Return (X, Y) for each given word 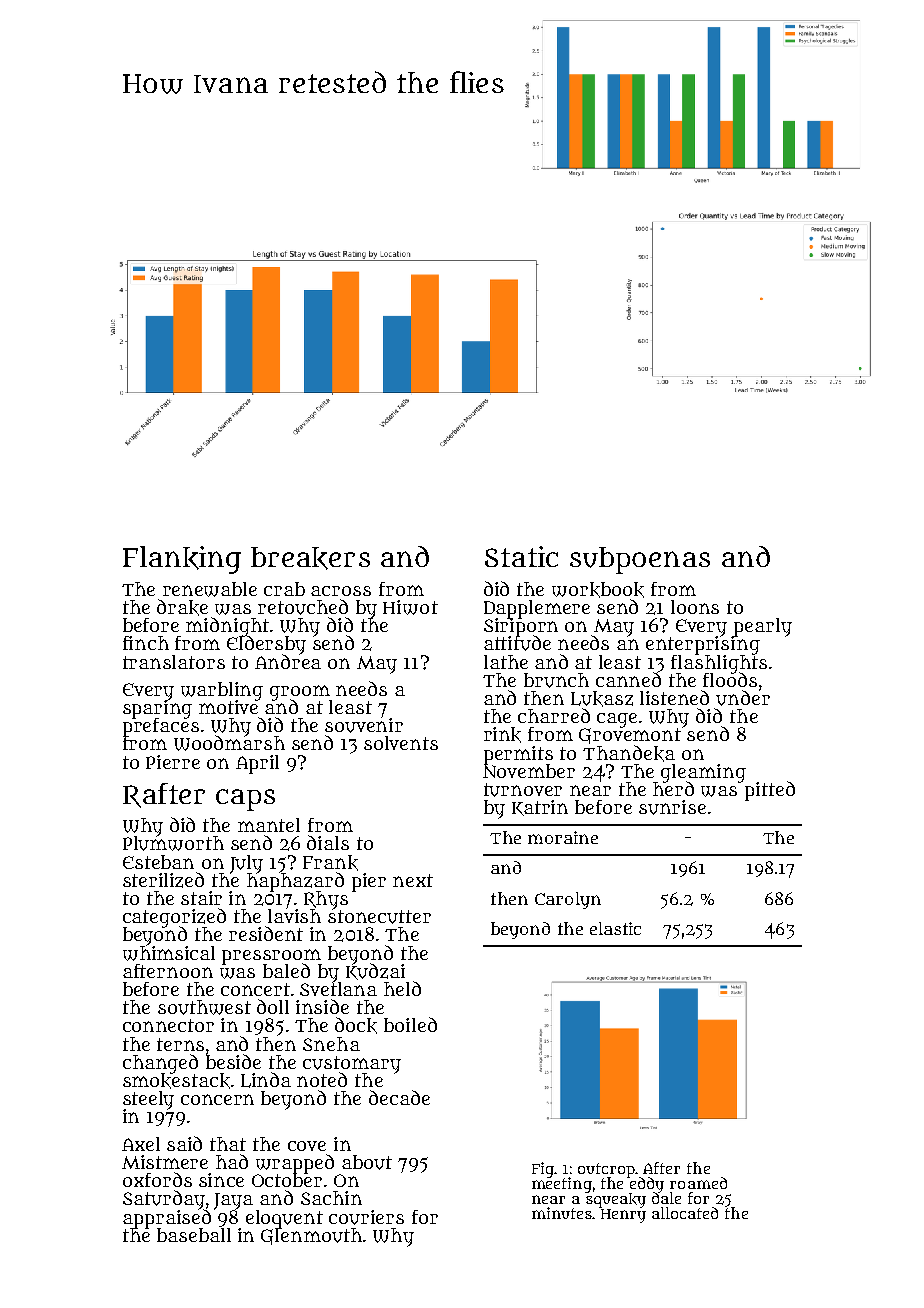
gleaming (703, 773)
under (743, 698)
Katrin (540, 808)
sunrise (672, 807)
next (413, 880)
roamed (698, 1183)
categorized (174, 917)
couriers (366, 1217)
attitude (517, 643)
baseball (194, 1235)
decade (399, 1097)
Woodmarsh (229, 743)
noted (322, 1079)
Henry (623, 1216)
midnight (227, 626)
